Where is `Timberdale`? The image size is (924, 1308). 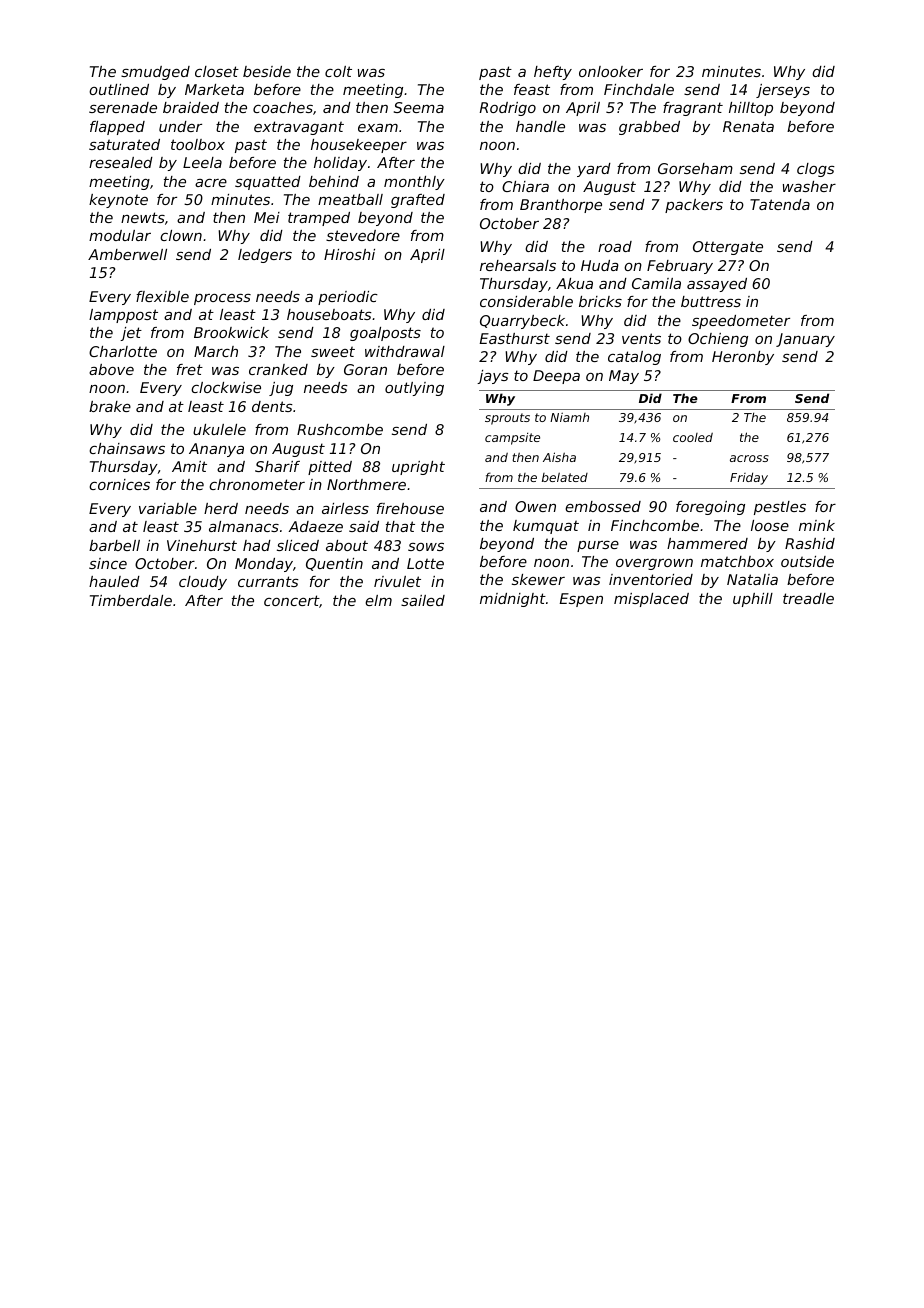 Timberdale is located at coordinates (131, 600).
